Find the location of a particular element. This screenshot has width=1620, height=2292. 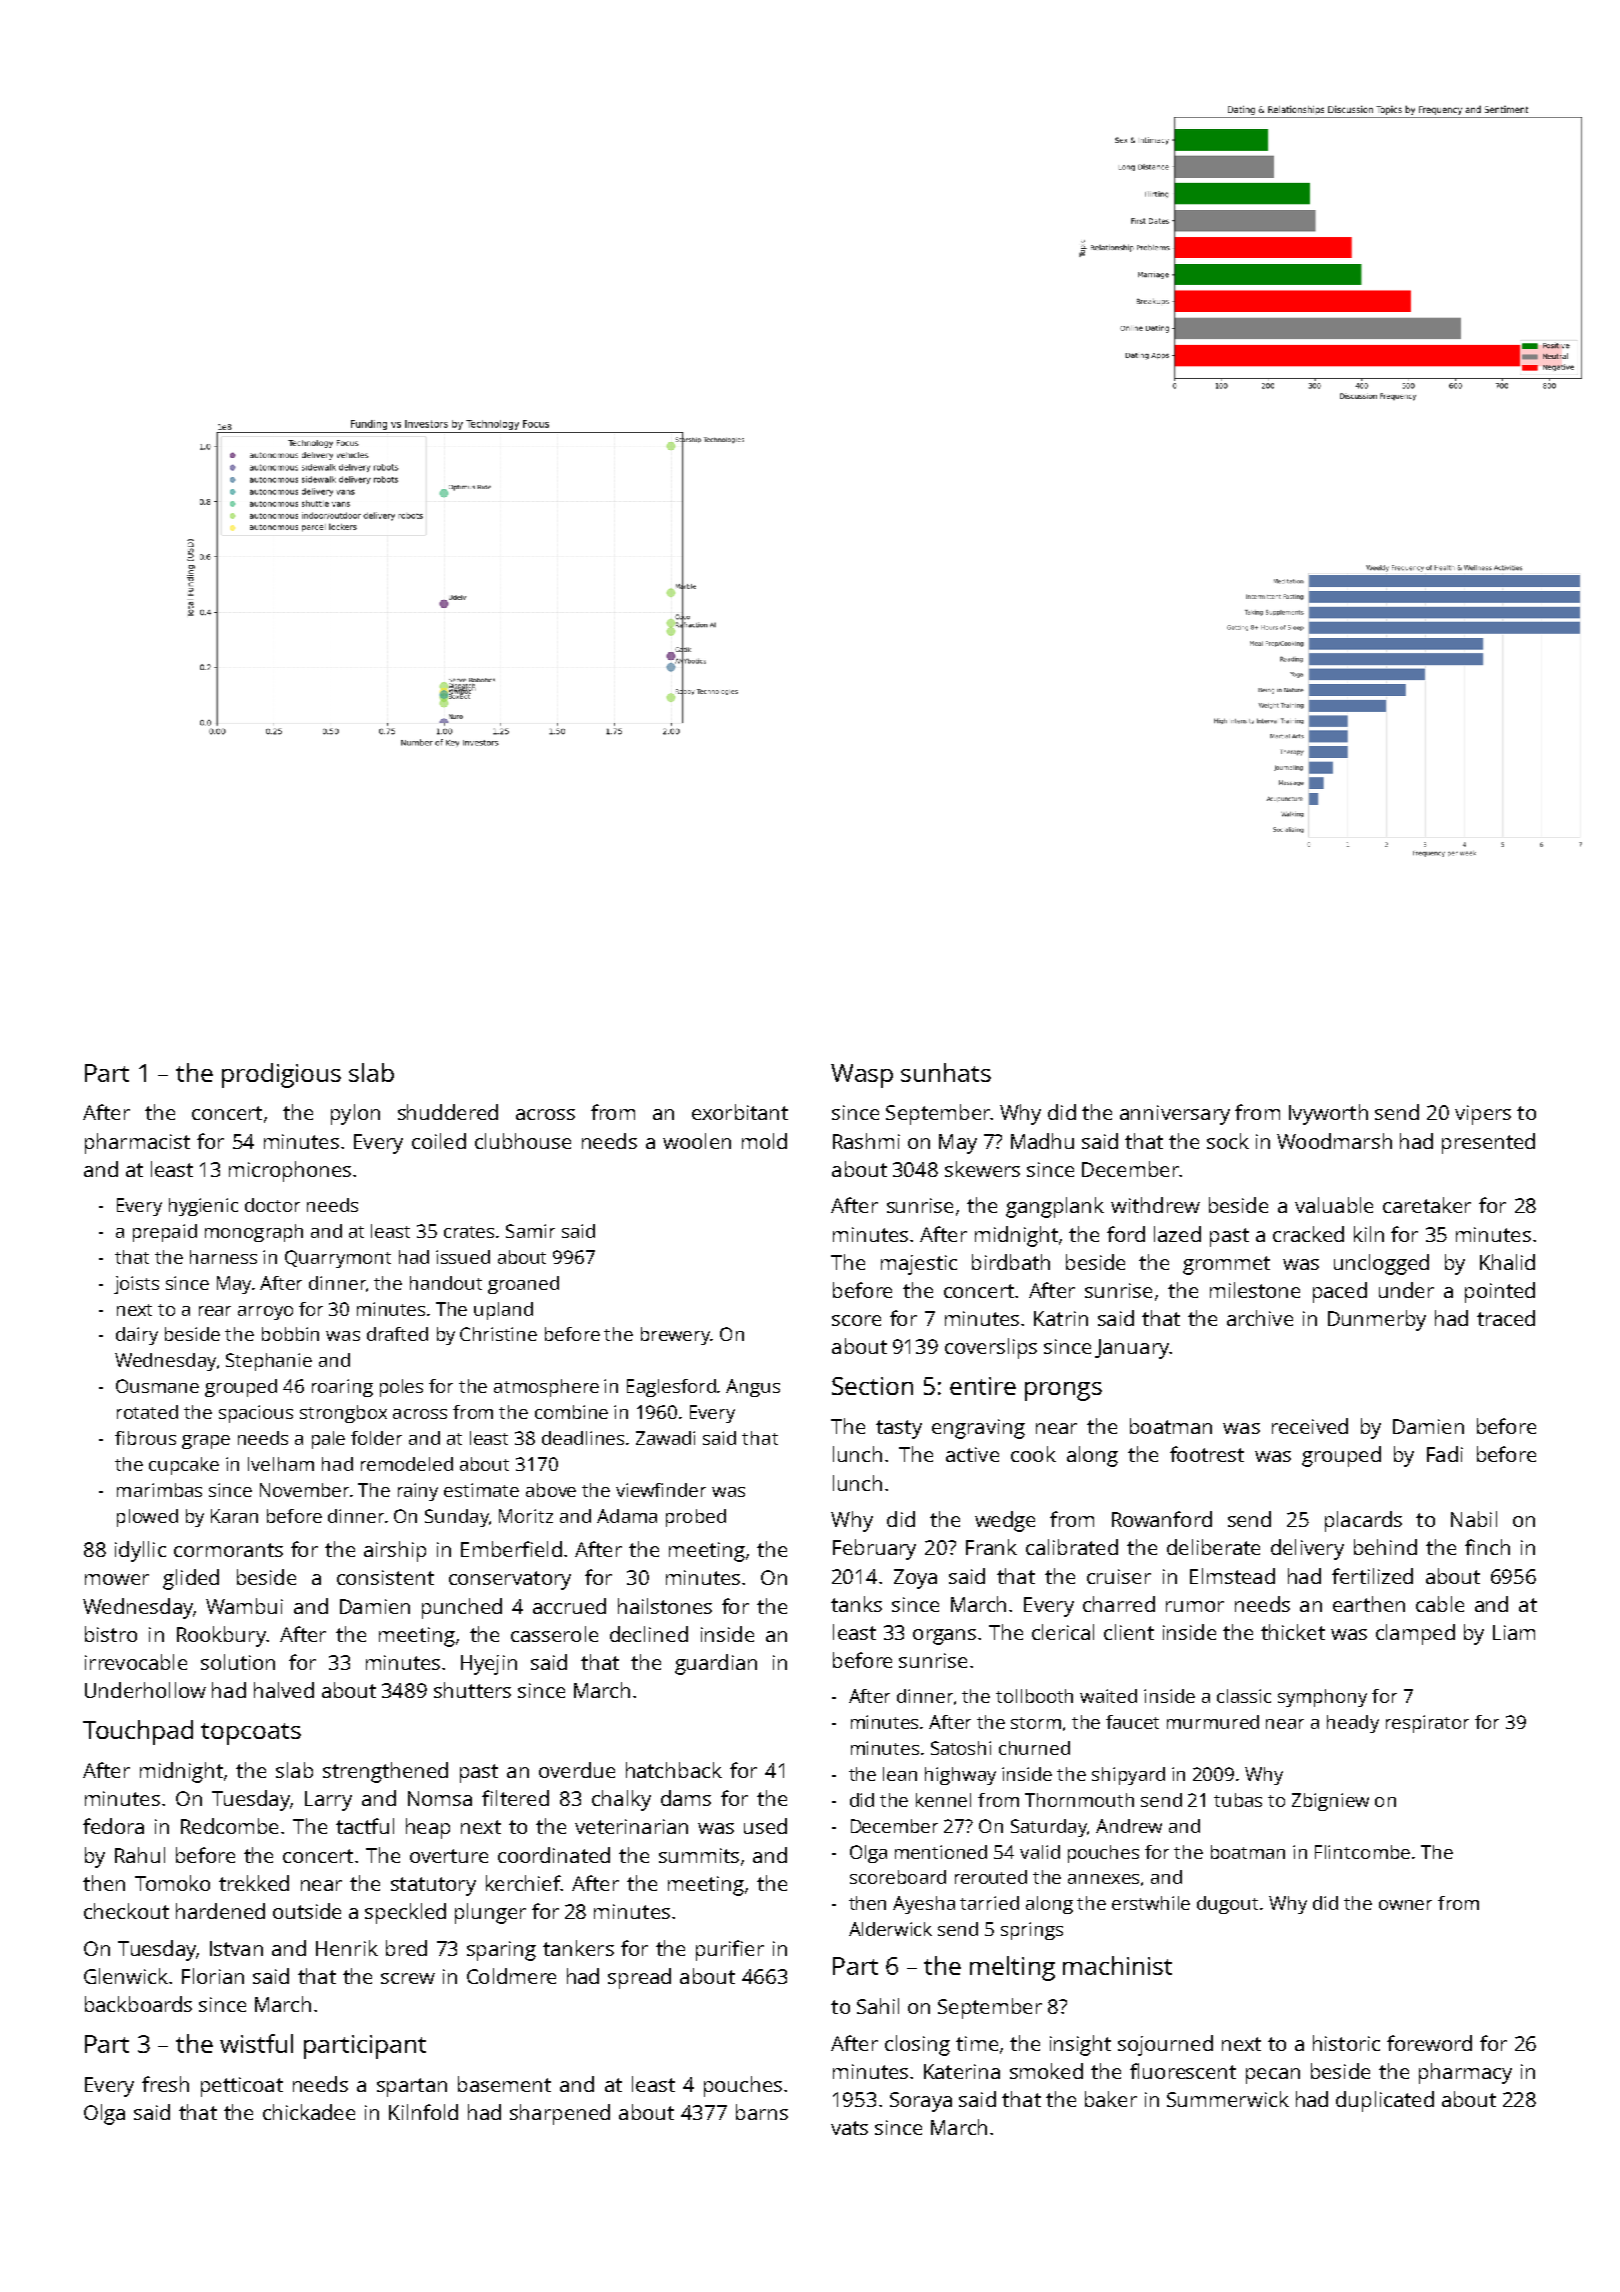

archive is located at coordinates (1260, 1318).
